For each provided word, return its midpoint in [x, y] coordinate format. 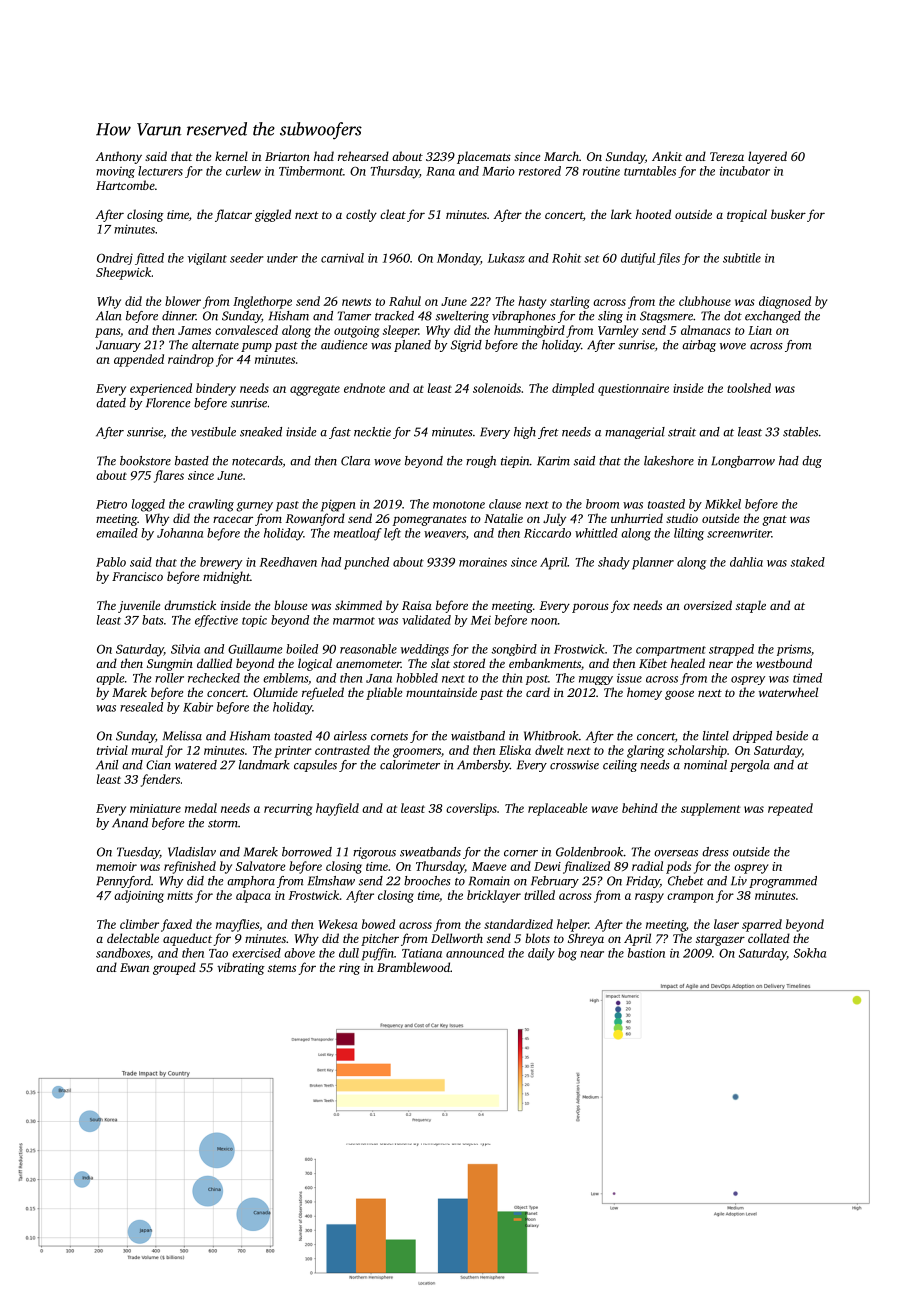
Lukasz [506, 258]
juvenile [139, 606]
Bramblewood [413, 967]
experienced [161, 389]
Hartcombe [125, 185]
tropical [747, 215]
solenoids [497, 388]
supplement [711, 809]
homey [644, 693]
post [537, 680]
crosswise [574, 765]
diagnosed [785, 302]
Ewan [134, 967]
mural [147, 750]
